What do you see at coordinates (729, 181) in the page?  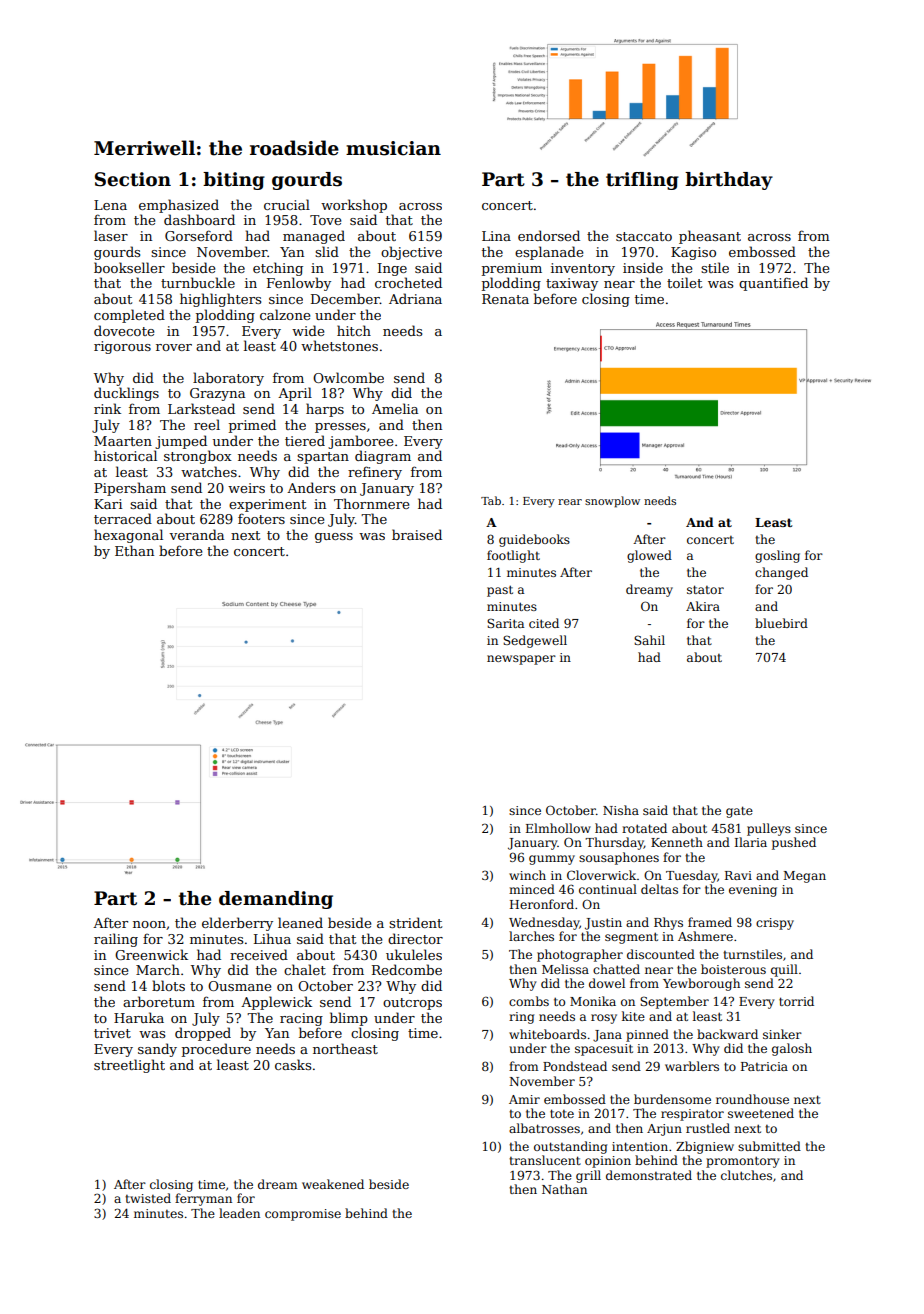 I see `birthday` at bounding box center [729, 181].
